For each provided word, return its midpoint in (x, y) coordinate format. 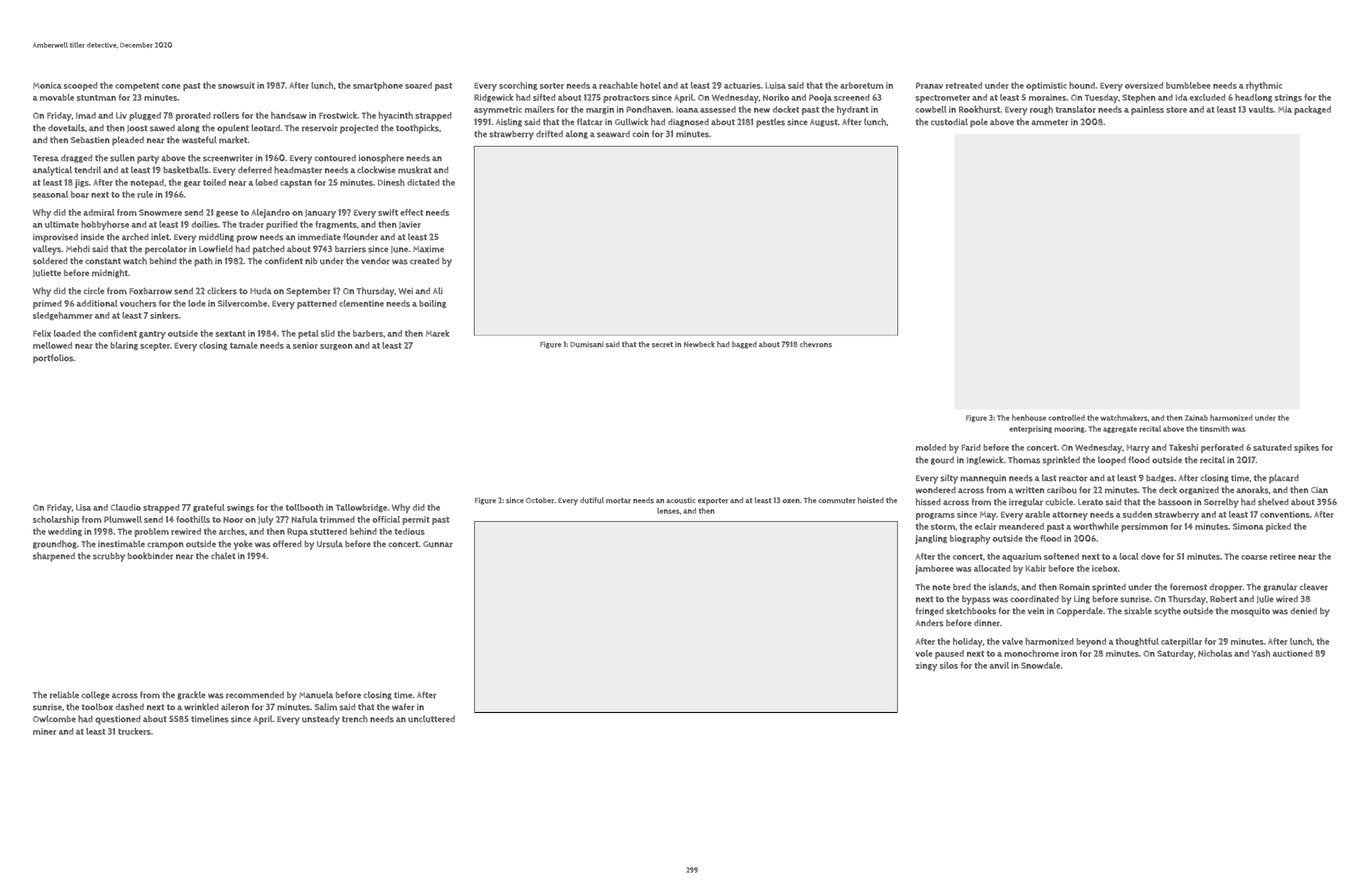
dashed (130, 707)
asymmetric (498, 110)
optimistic (1046, 86)
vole (924, 653)
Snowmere (160, 212)
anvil (999, 665)
